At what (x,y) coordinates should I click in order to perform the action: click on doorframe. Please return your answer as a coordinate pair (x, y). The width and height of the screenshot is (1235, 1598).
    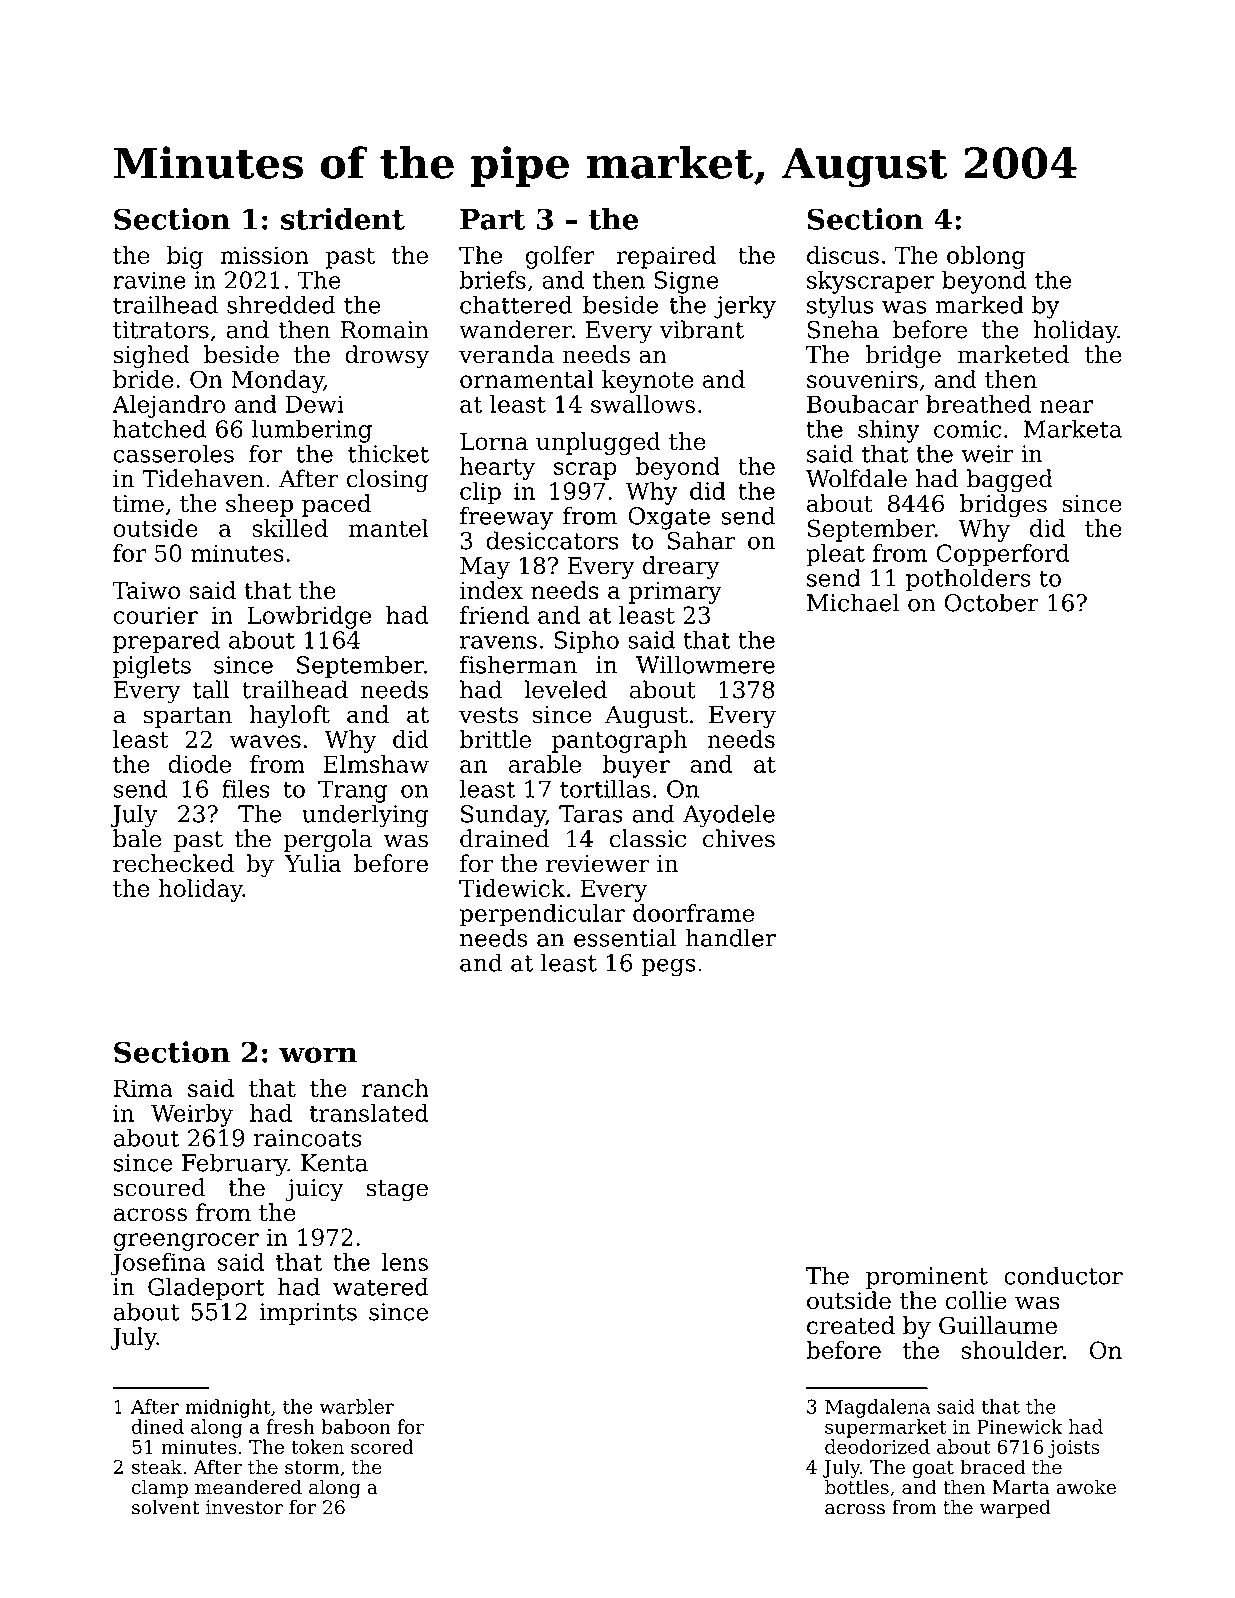
    Looking at the image, I should click on (693, 913).
